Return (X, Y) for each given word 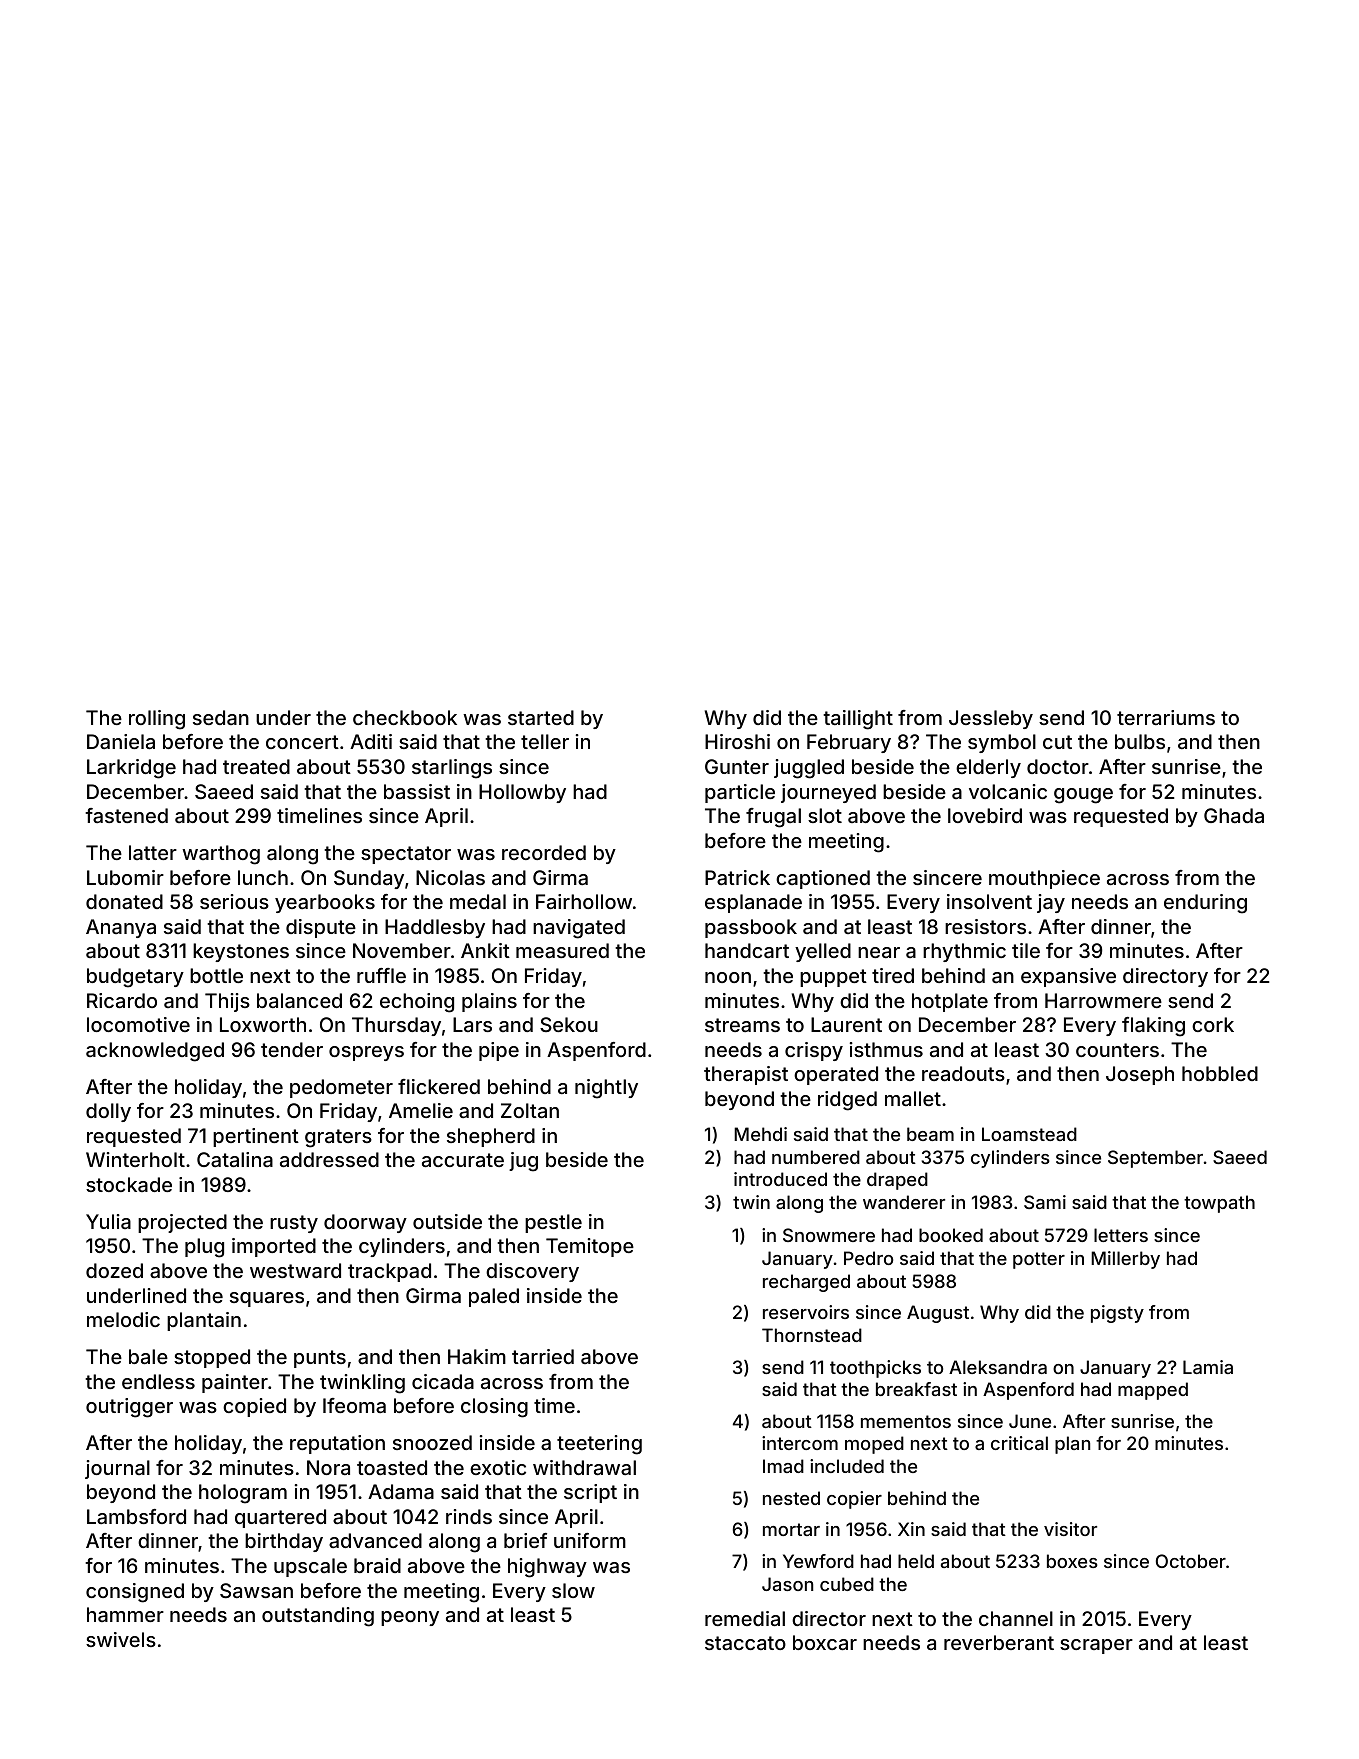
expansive (1068, 977)
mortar (791, 1529)
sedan (221, 717)
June (1030, 1421)
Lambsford (136, 1516)
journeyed (828, 793)
